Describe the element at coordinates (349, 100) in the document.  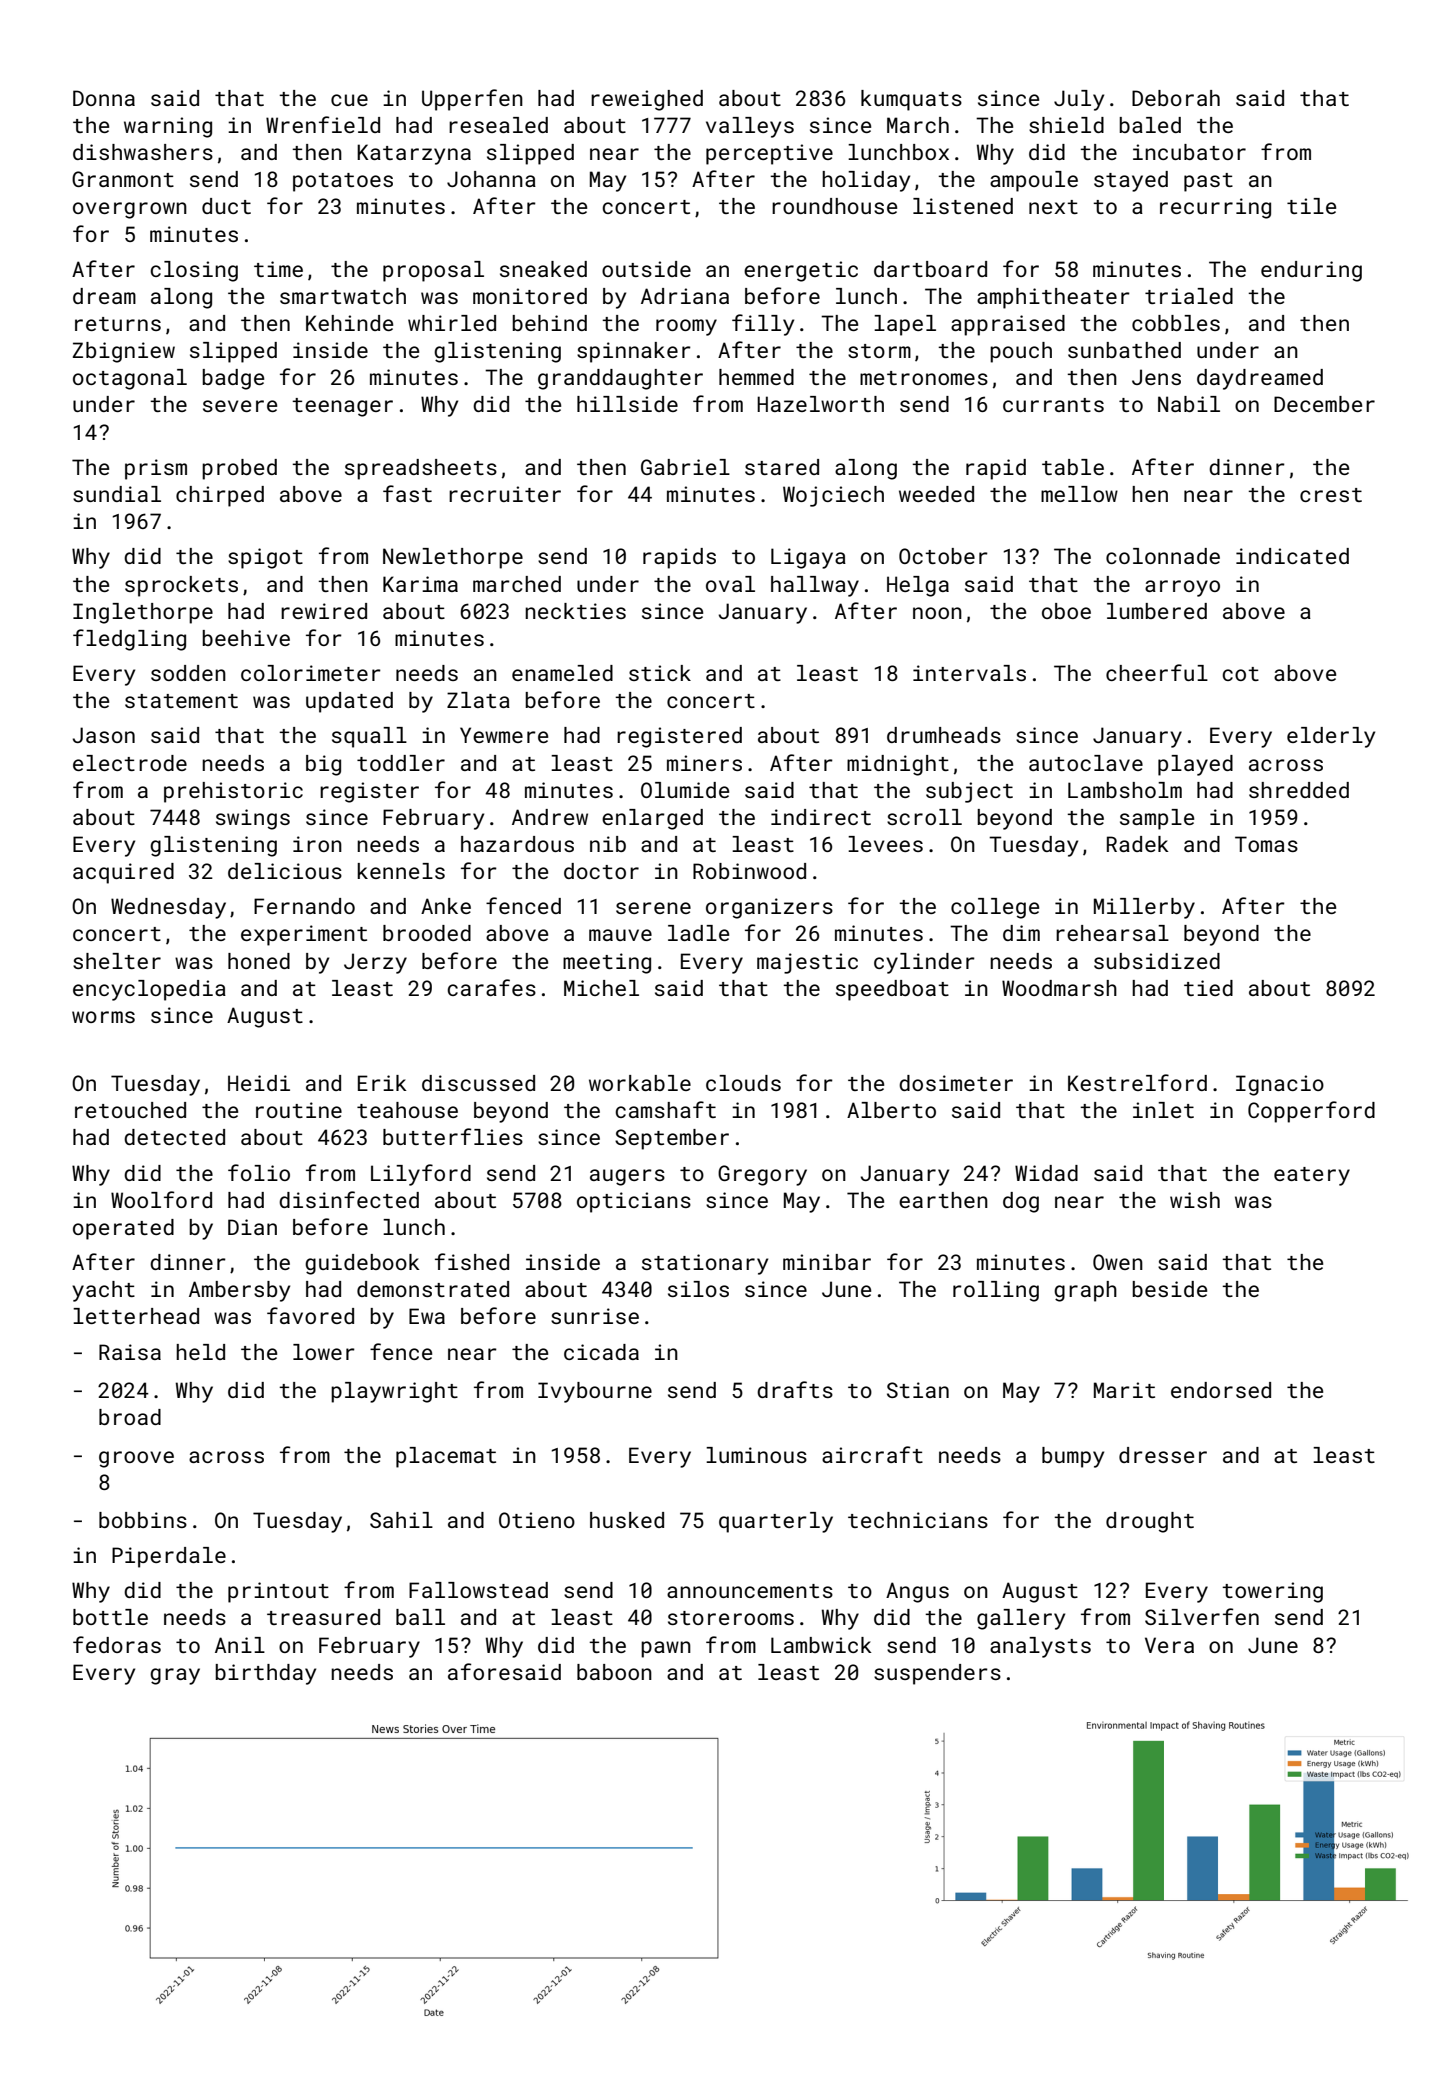
I see `cue` at that location.
